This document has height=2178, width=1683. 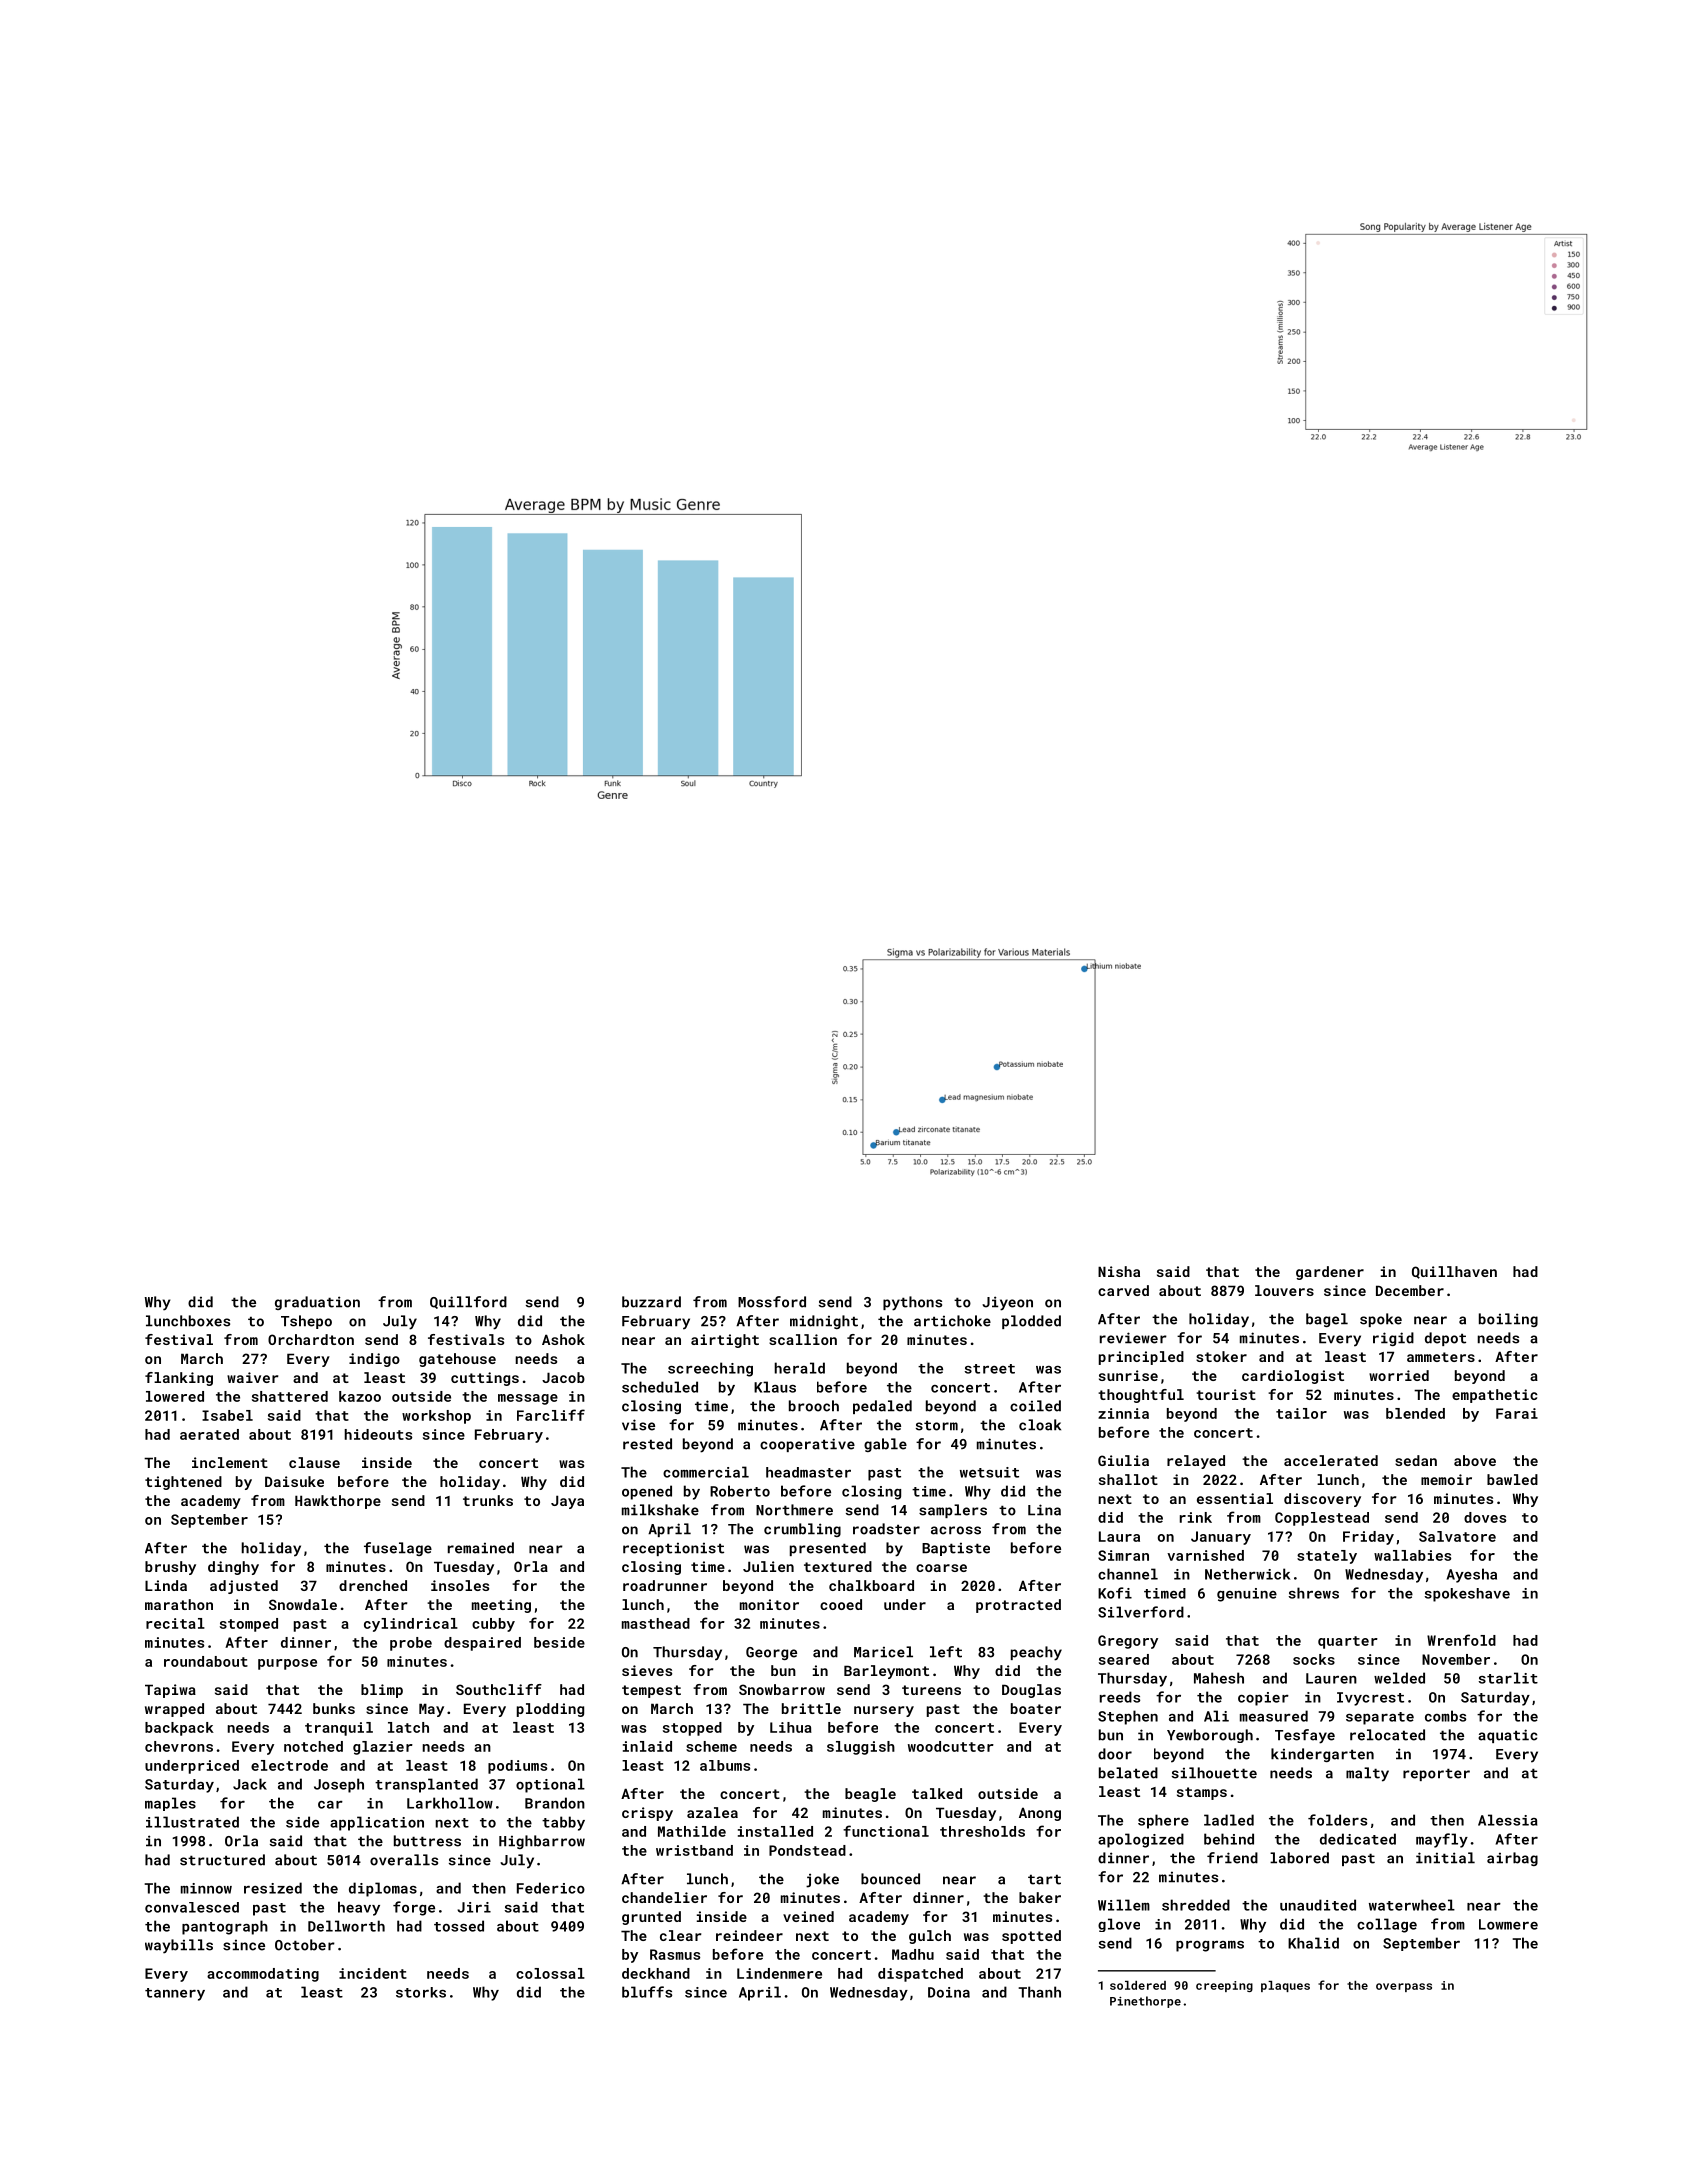 What do you see at coordinates (1301, 1413) in the document?
I see `tailor` at bounding box center [1301, 1413].
